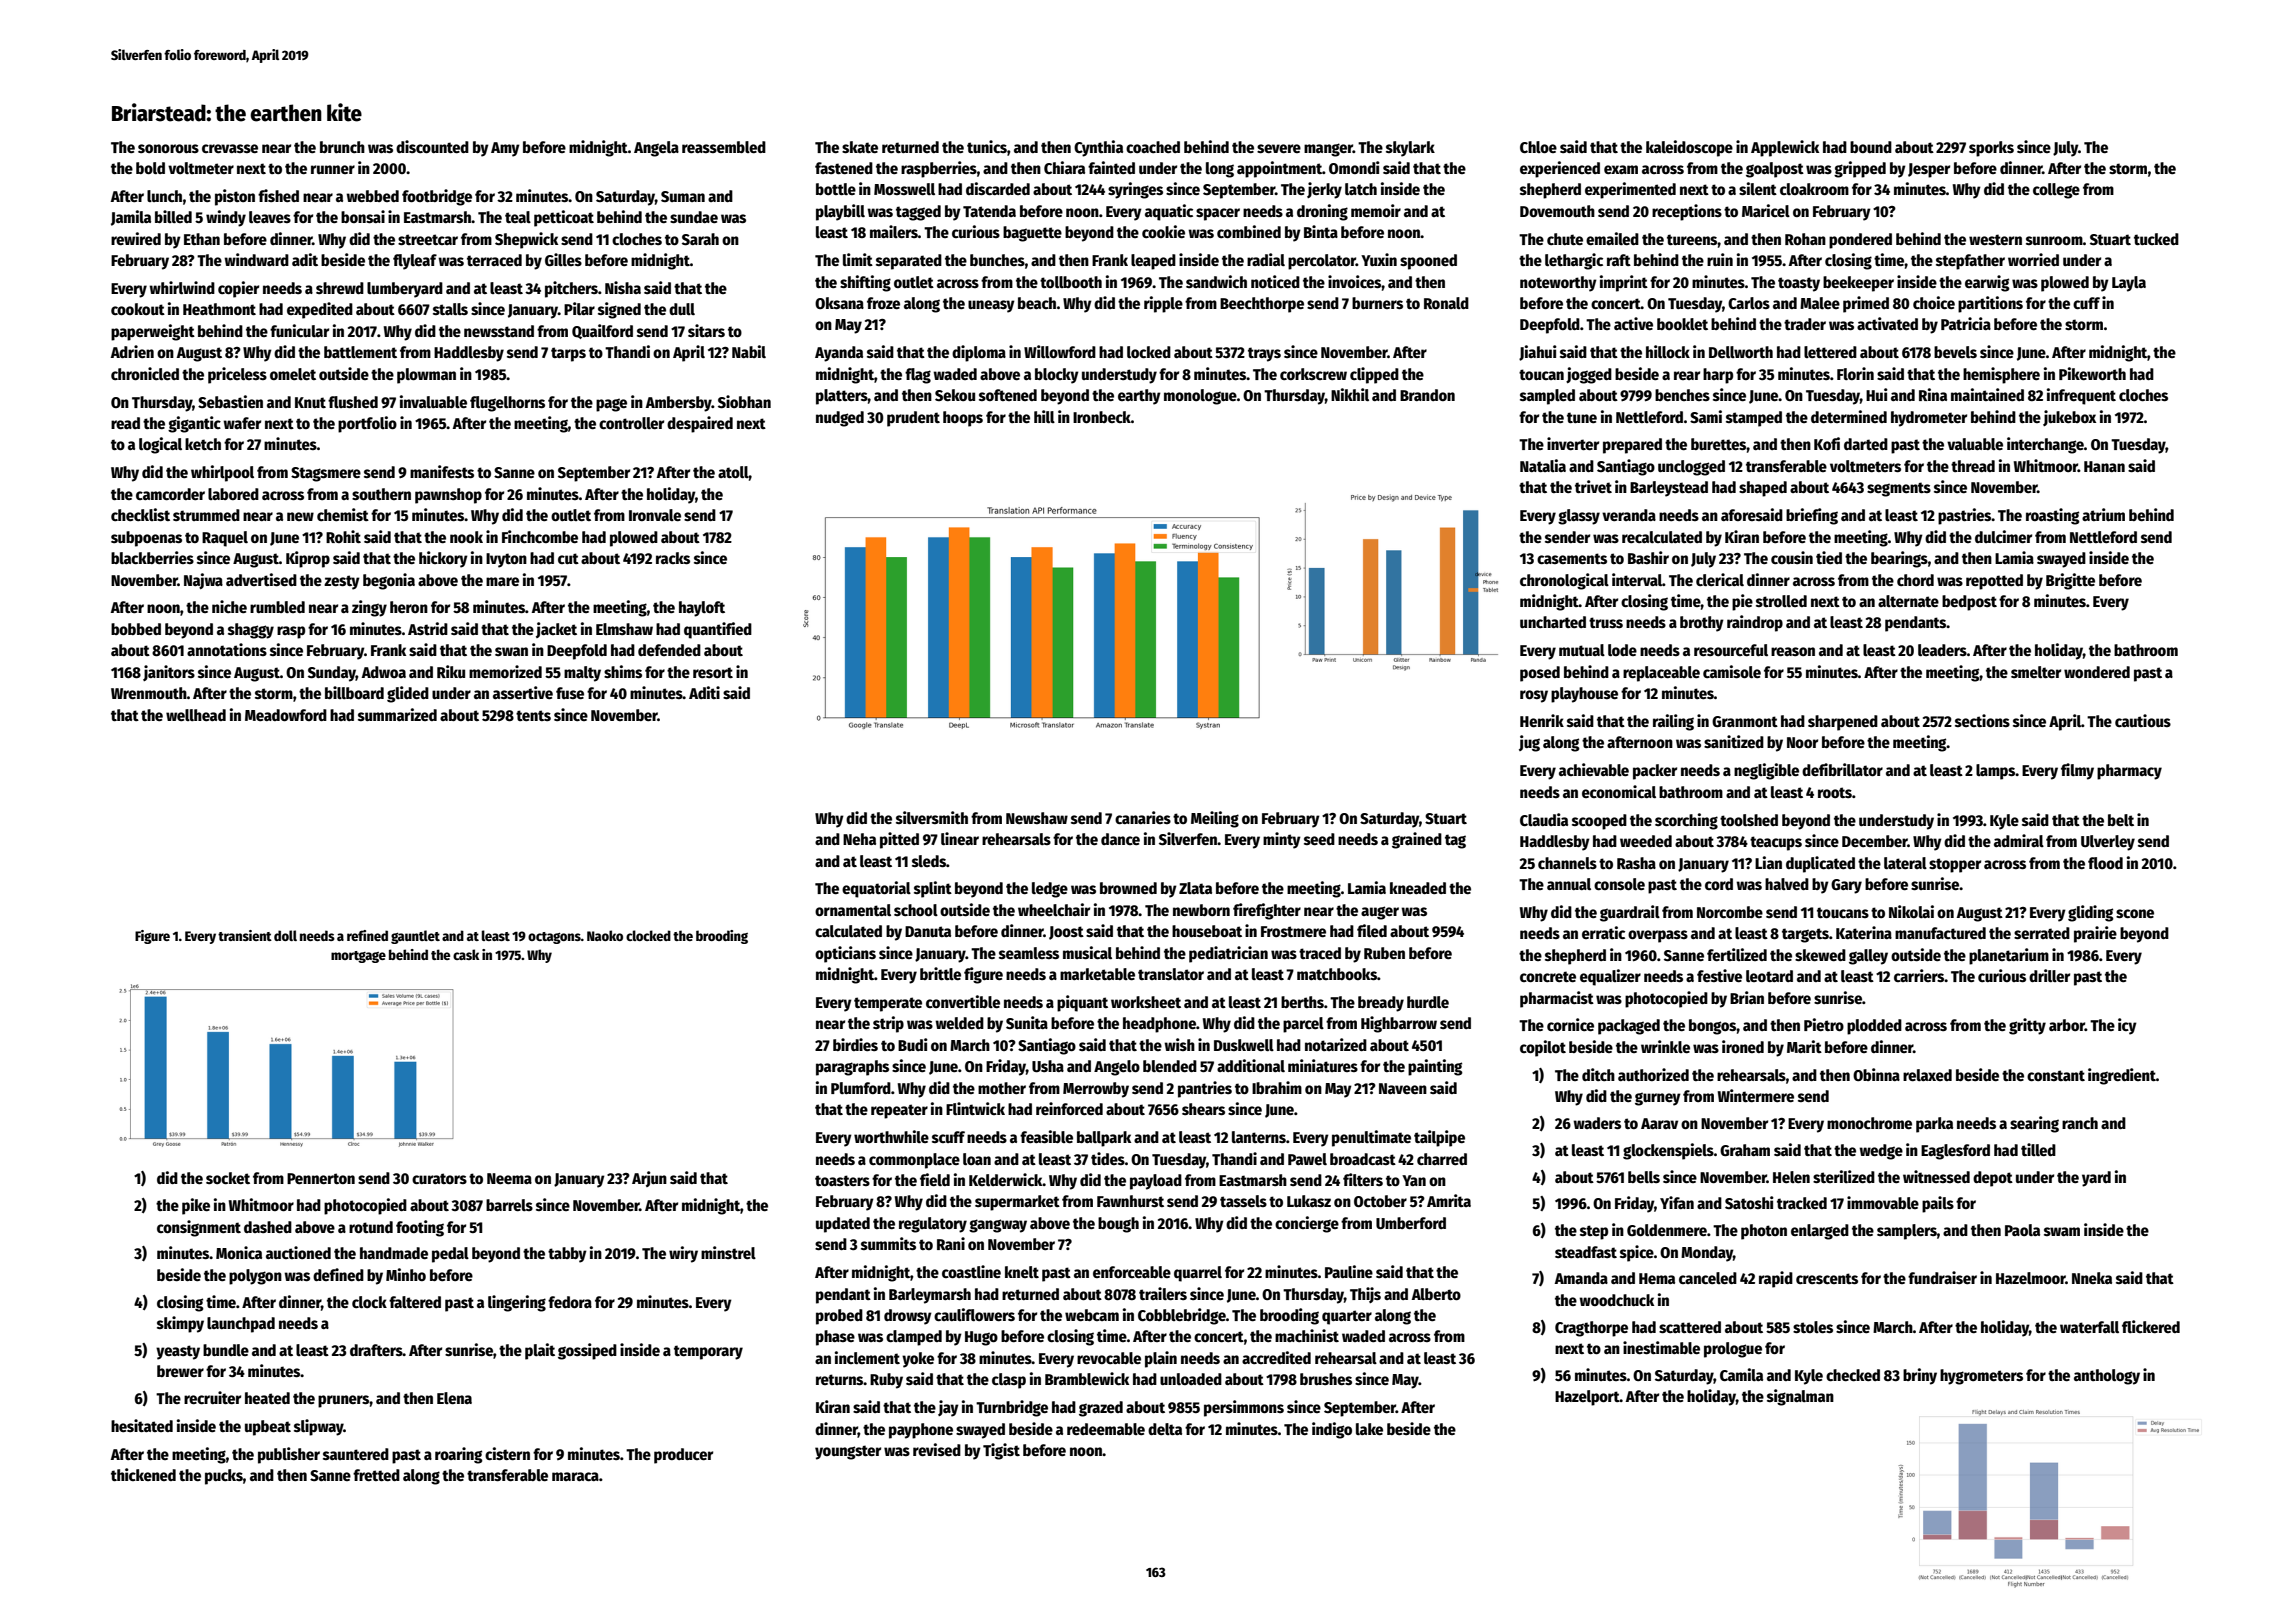 This image has width=2292, height=1620. What do you see at coordinates (1800, 1397) in the image?
I see `signalman` at bounding box center [1800, 1397].
